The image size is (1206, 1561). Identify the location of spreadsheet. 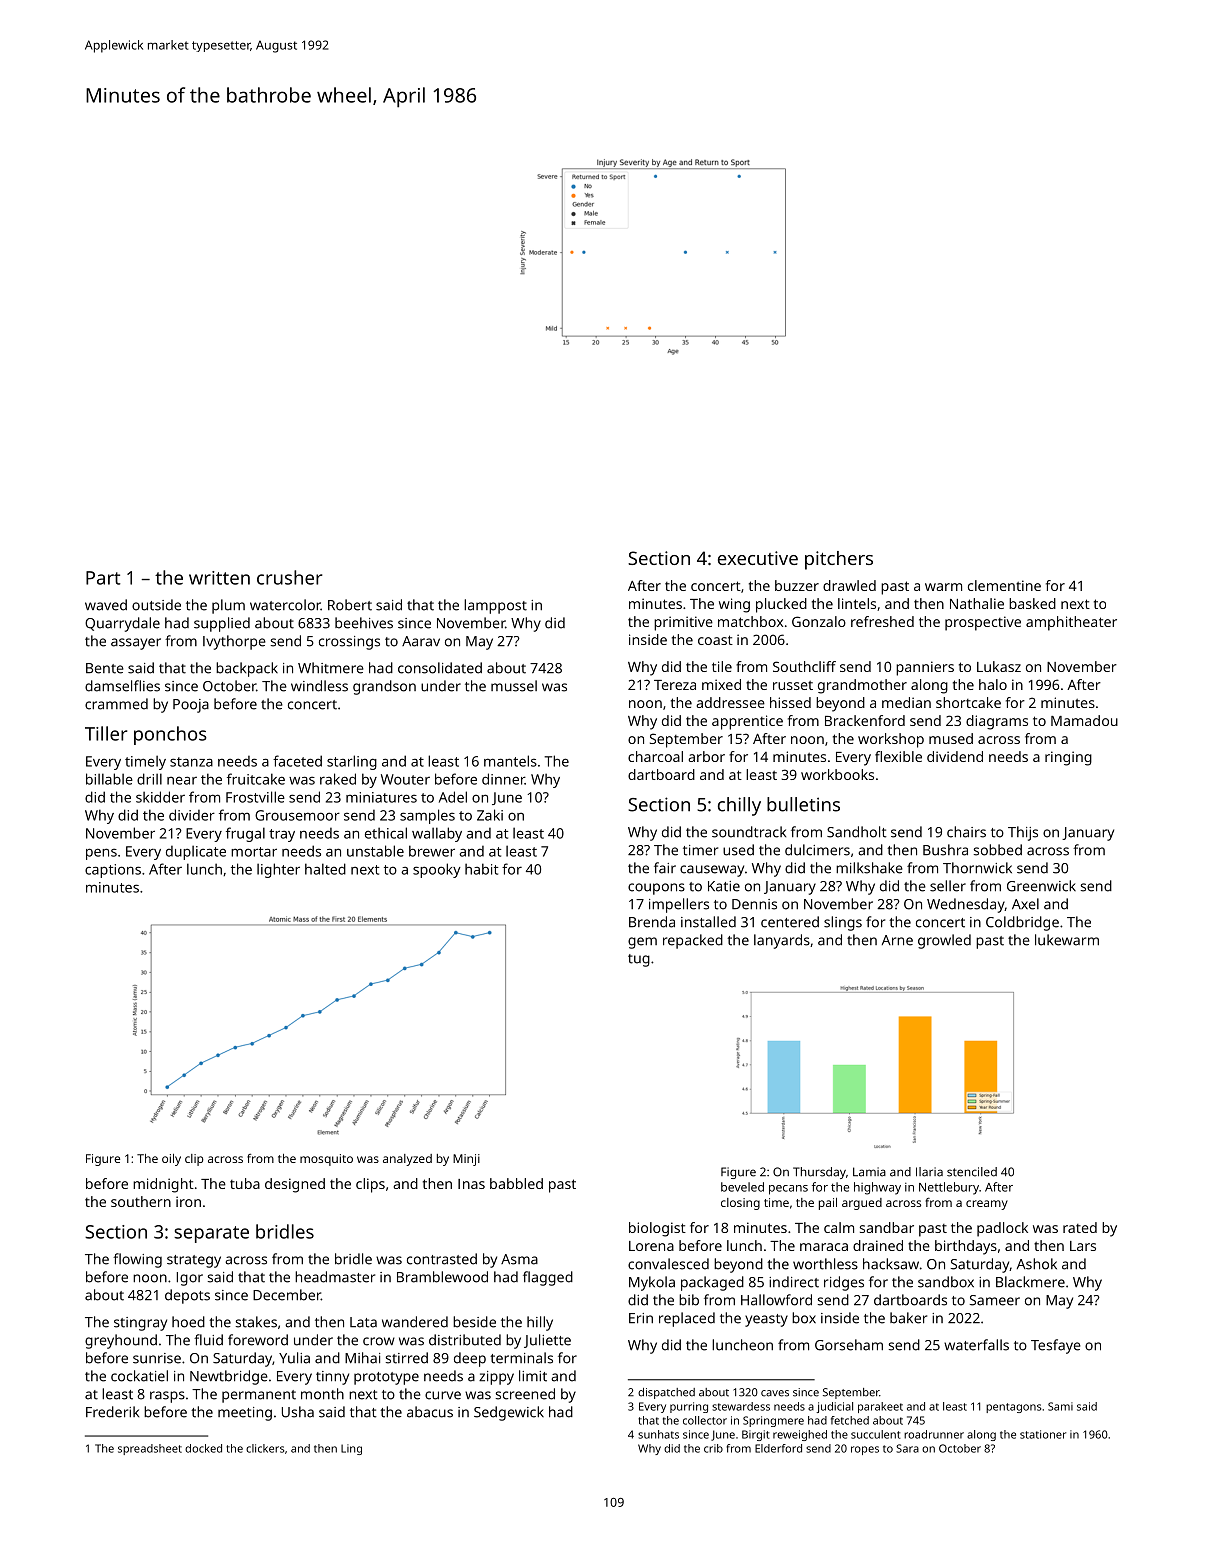
(150, 1449).
